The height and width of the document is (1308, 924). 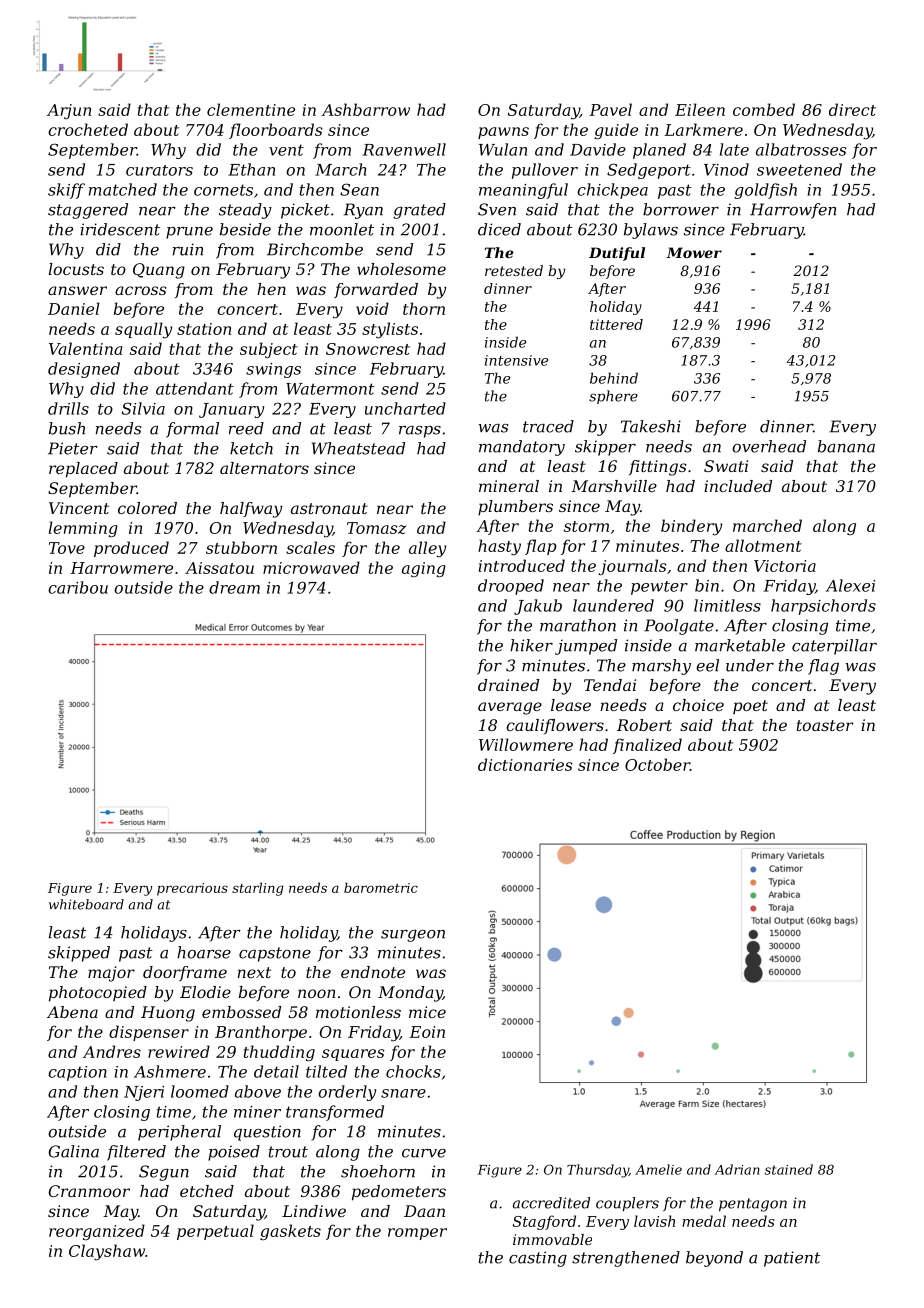 I want to click on intensive, so click(x=516, y=360).
